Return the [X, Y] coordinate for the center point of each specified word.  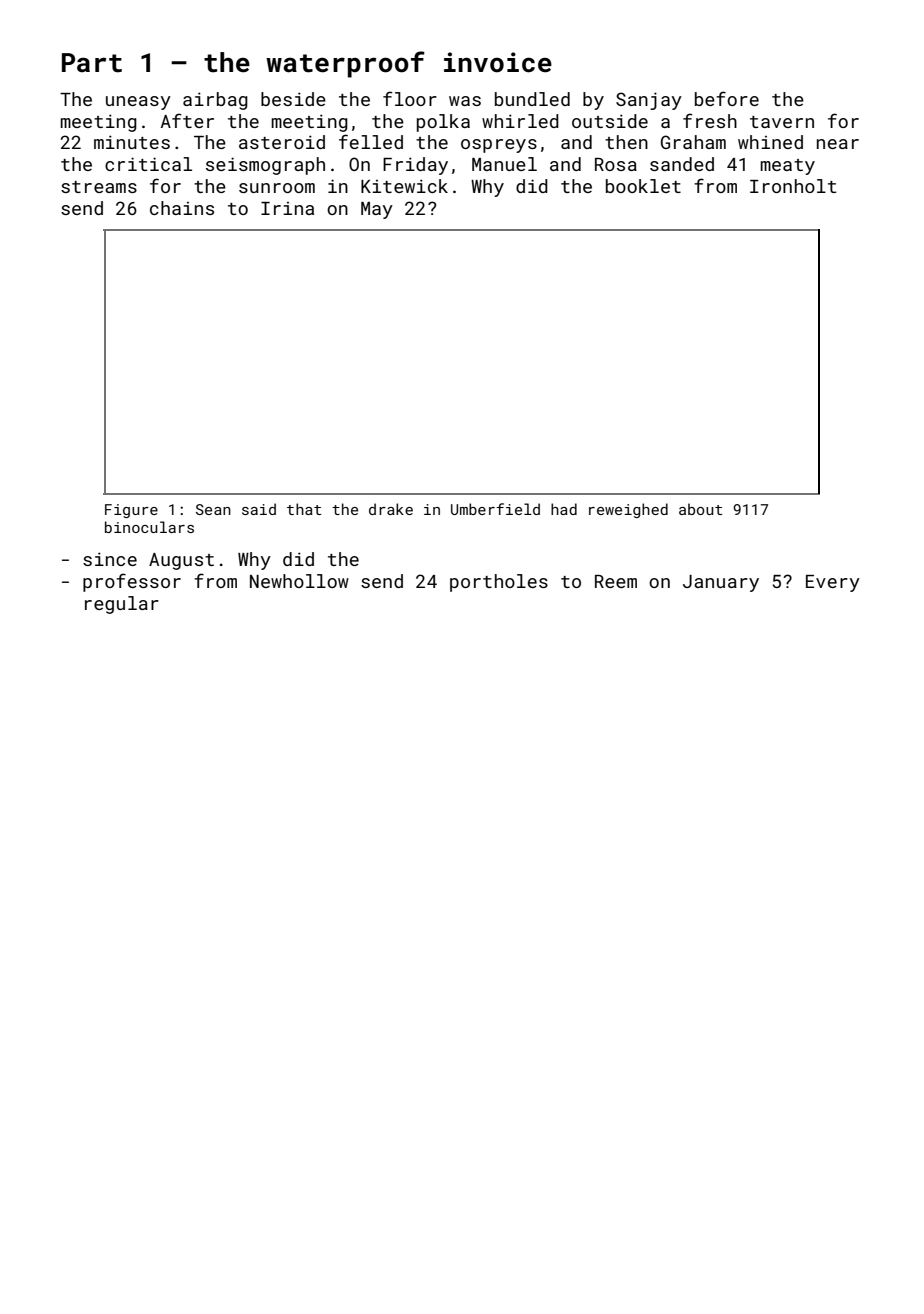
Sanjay [649, 101]
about [700, 509]
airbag [215, 101]
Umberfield [495, 509]
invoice [498, 62]
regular [122, 605]
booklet [643, 186]
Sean [213, 509]
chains [182, 208]
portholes [499, 583]
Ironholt [793, 186]
